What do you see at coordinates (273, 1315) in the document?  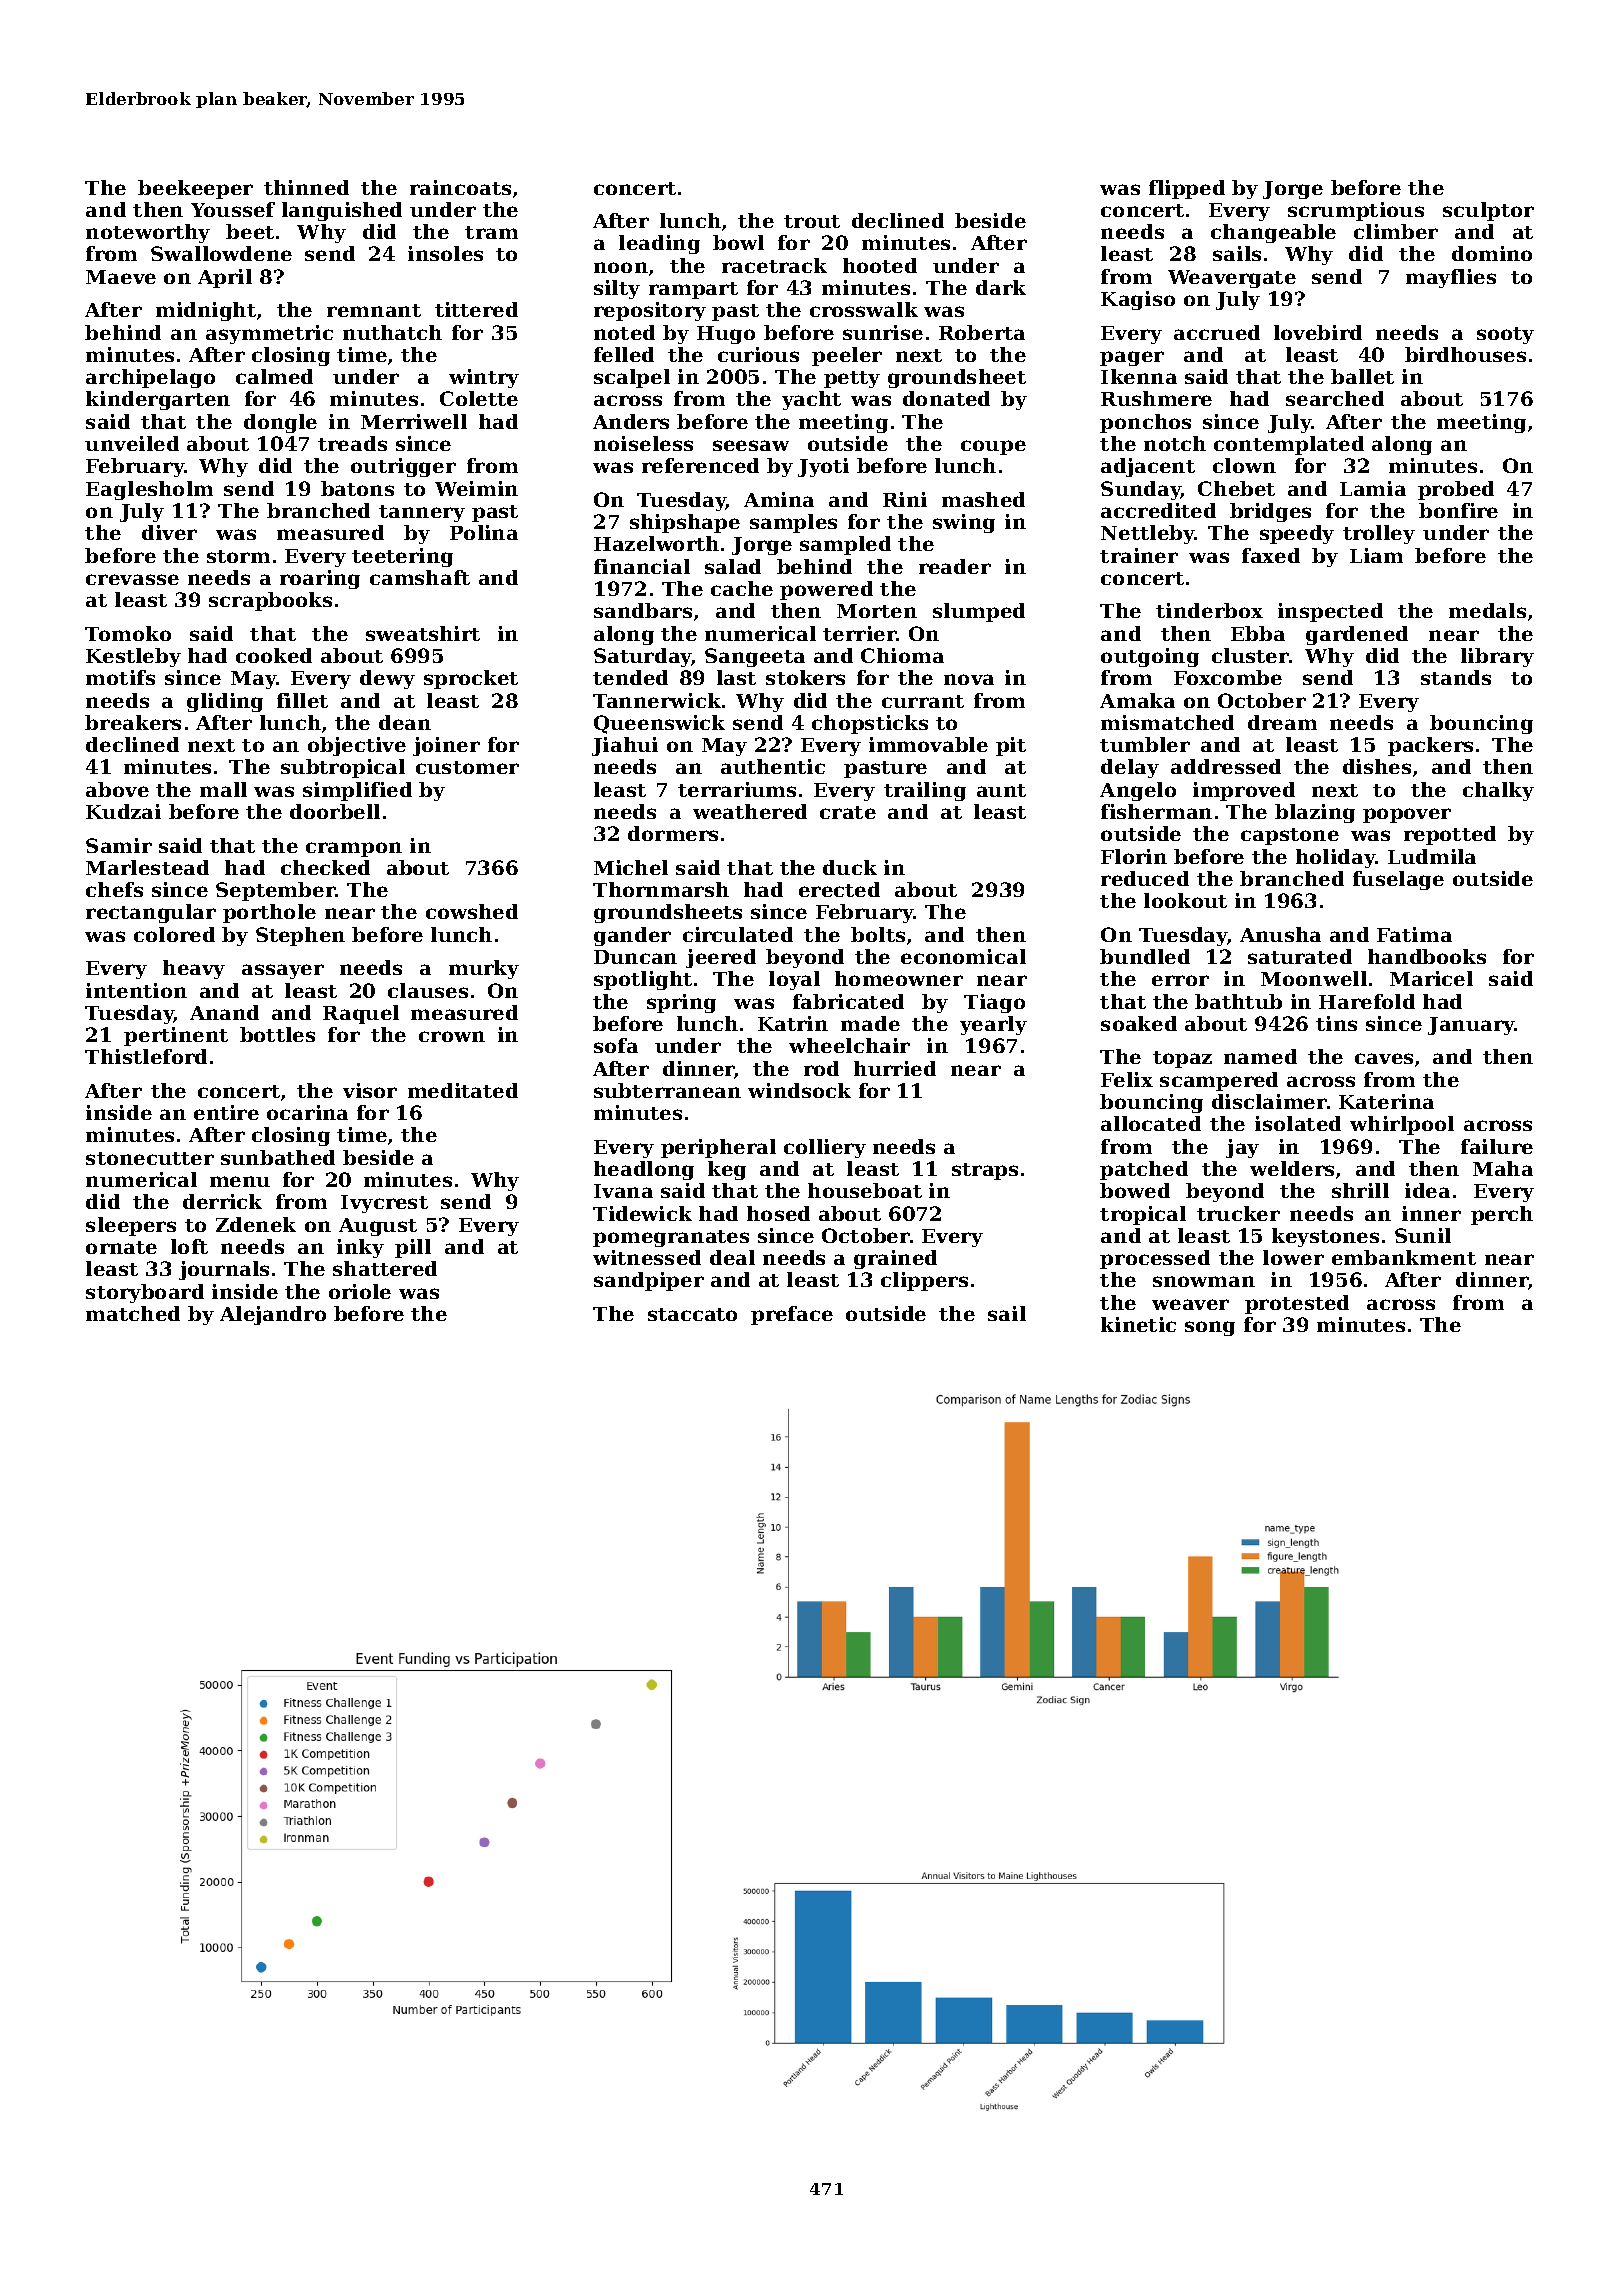 I see `Alejandro` at bounding box center [273, 1315].
